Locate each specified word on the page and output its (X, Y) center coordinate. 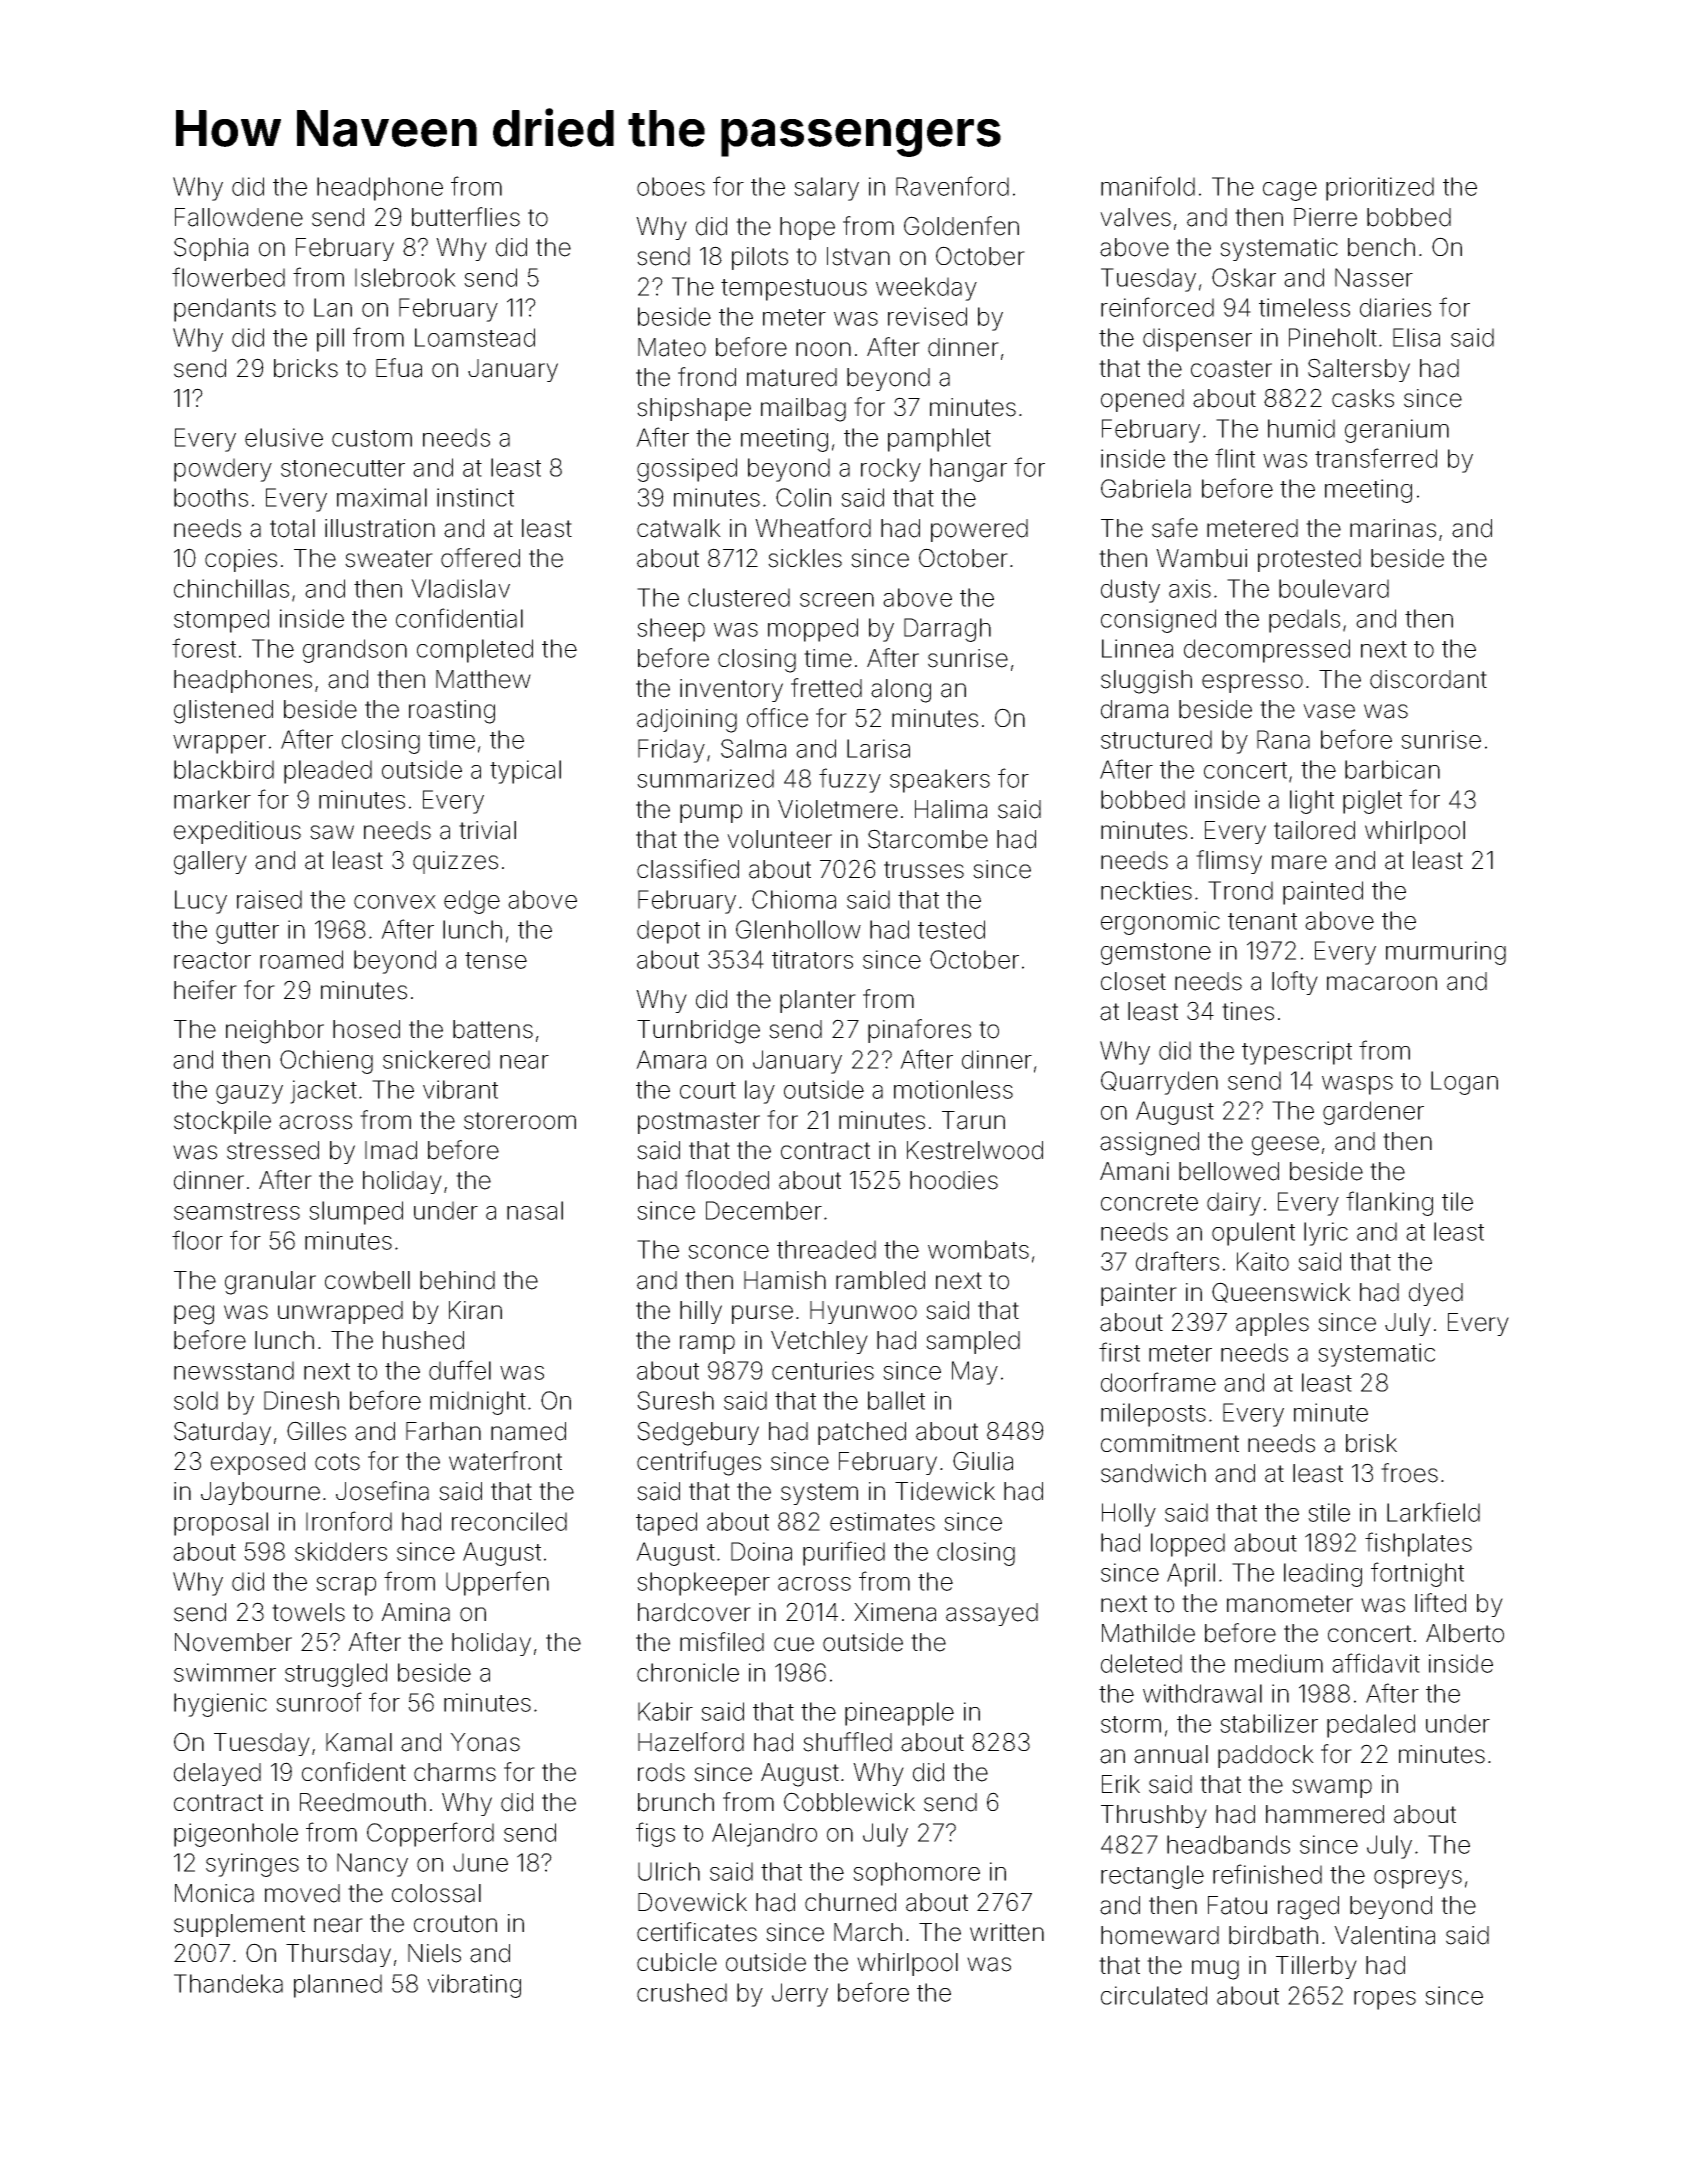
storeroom (520, 1121)
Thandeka (228, 1983)
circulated (1154, 1995)
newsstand (234, 1370)
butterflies (466, 217)
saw (332, 832)
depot (668, 932)
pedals (1304, 621)
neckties (1146, 890)
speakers (940, 781)
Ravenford (952, 186)
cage (1290, 191)
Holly (1129, 1515)
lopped (1188, 1545)
